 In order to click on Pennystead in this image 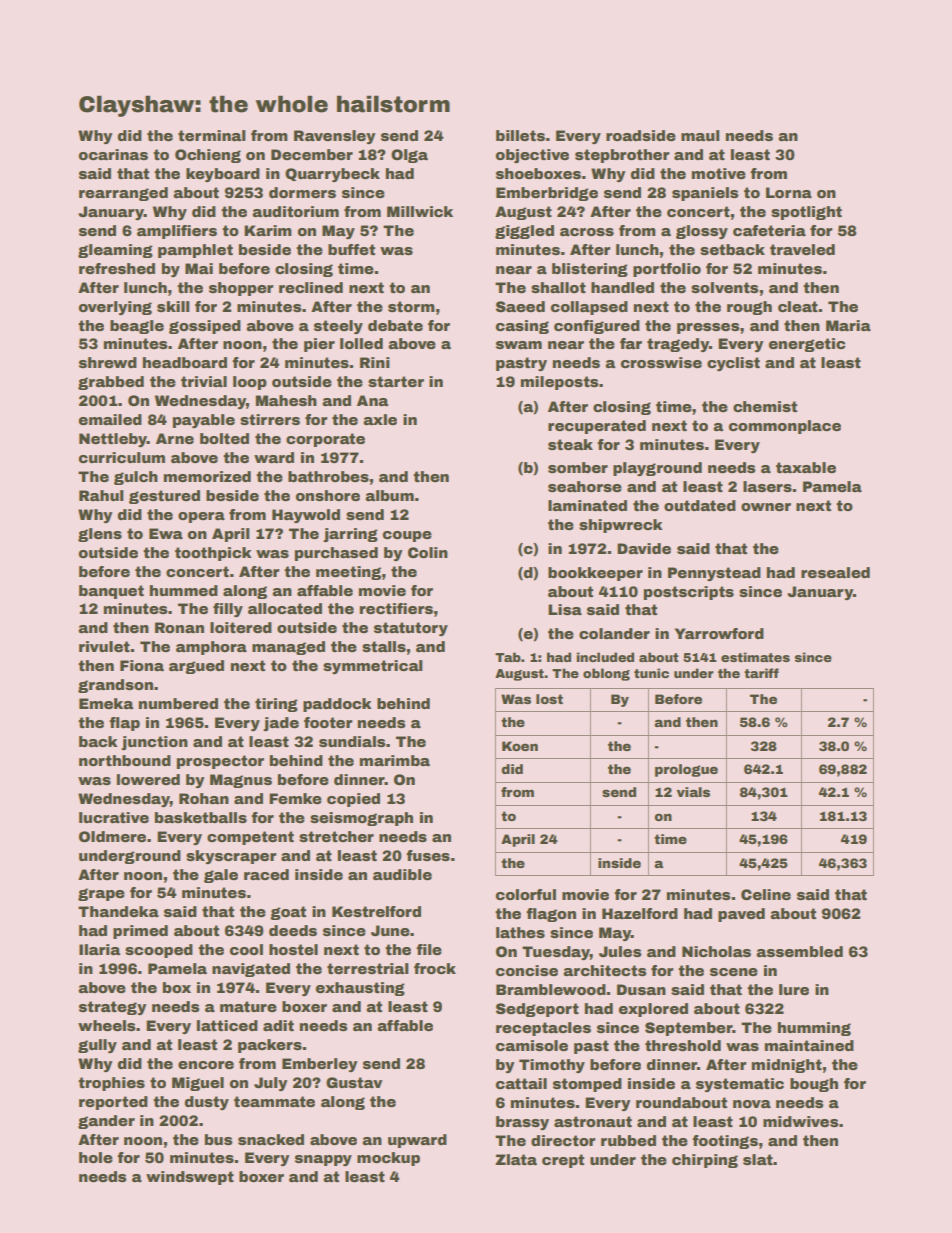, I will do `click(714, 574)`.
